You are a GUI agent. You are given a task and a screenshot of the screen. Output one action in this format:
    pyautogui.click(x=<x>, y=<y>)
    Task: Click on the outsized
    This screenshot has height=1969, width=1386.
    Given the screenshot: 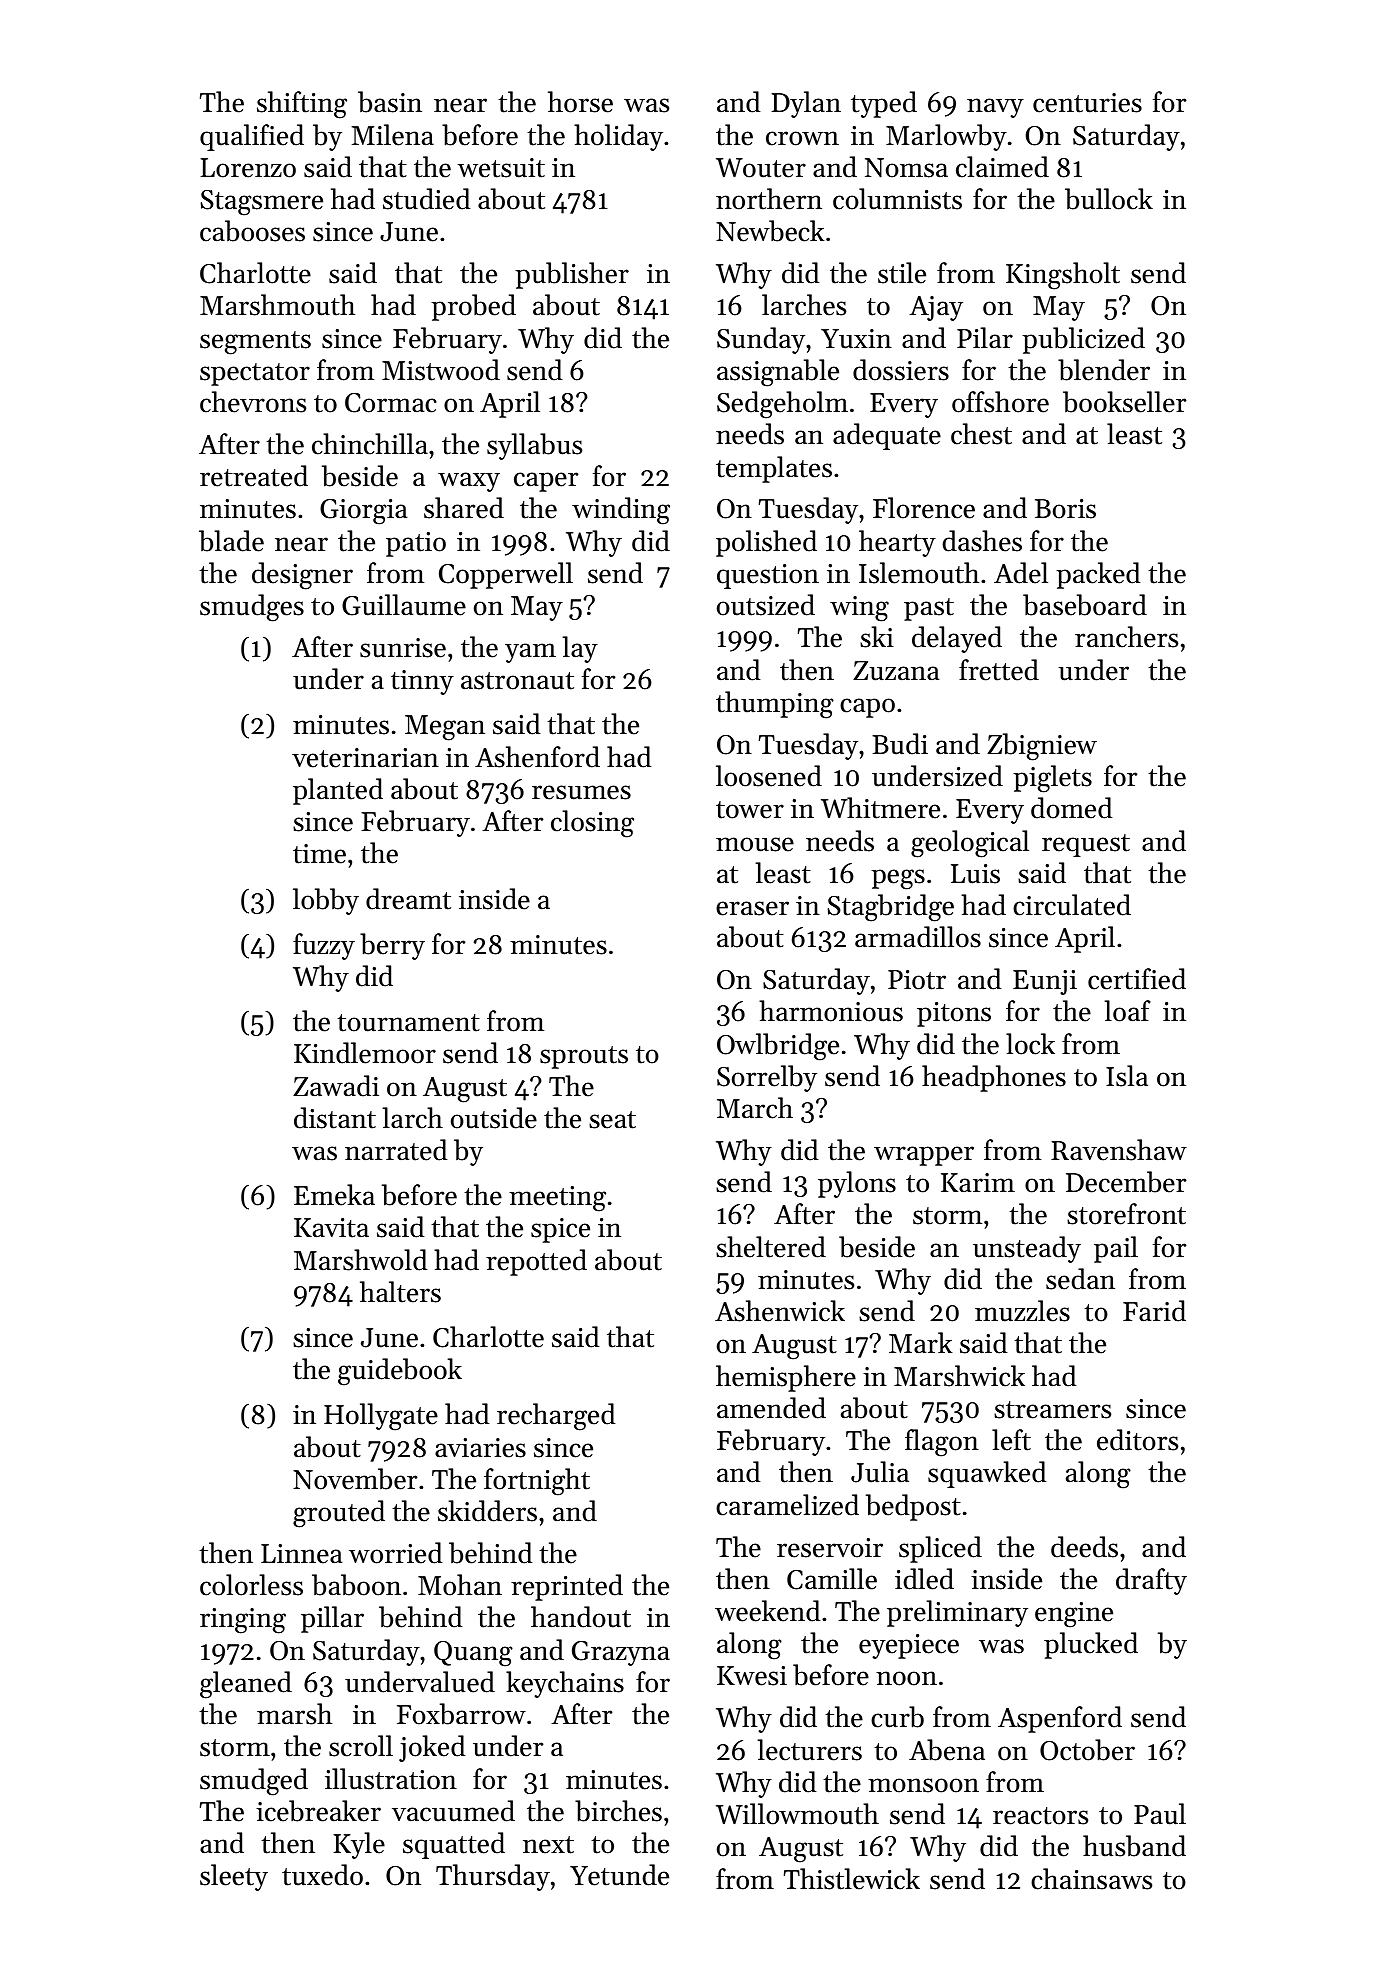 What is the action you would take?
    pyautogui.click(x=766, y=605)
